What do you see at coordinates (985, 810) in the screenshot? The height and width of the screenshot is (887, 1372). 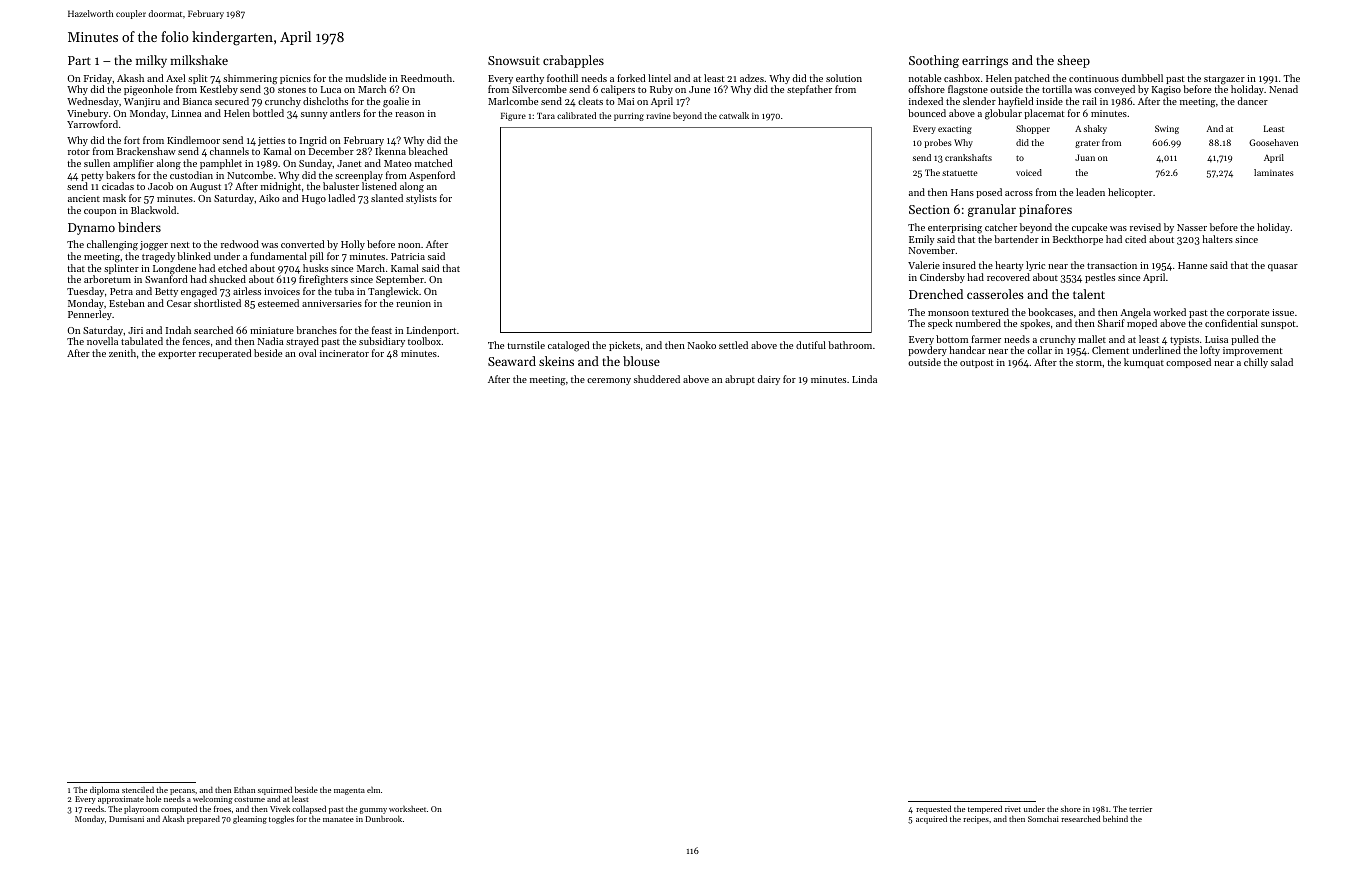 I see `tempered` at bounding box center [985, 810].
